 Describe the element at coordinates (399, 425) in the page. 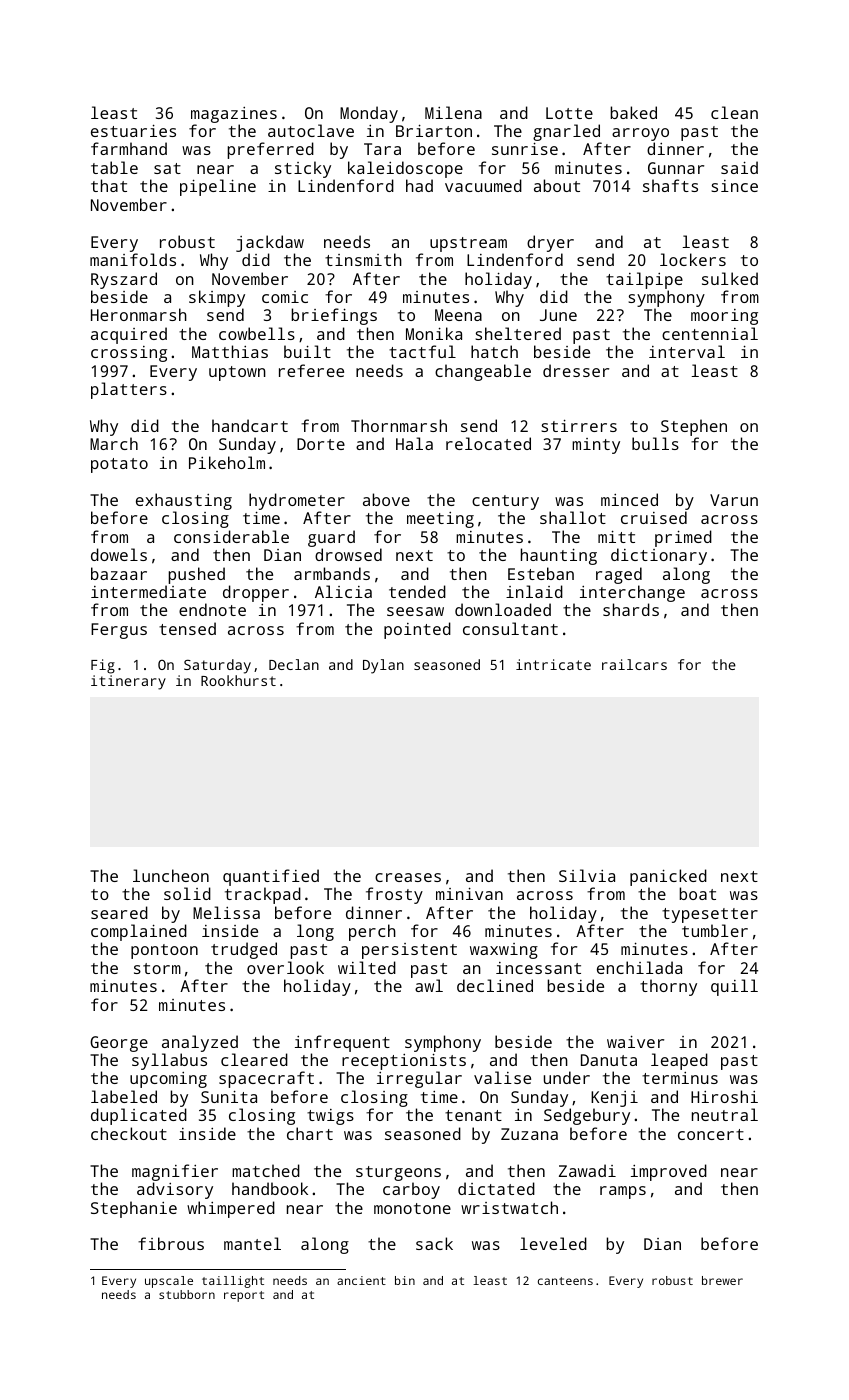

I see `Thornmarsh` at that location.
